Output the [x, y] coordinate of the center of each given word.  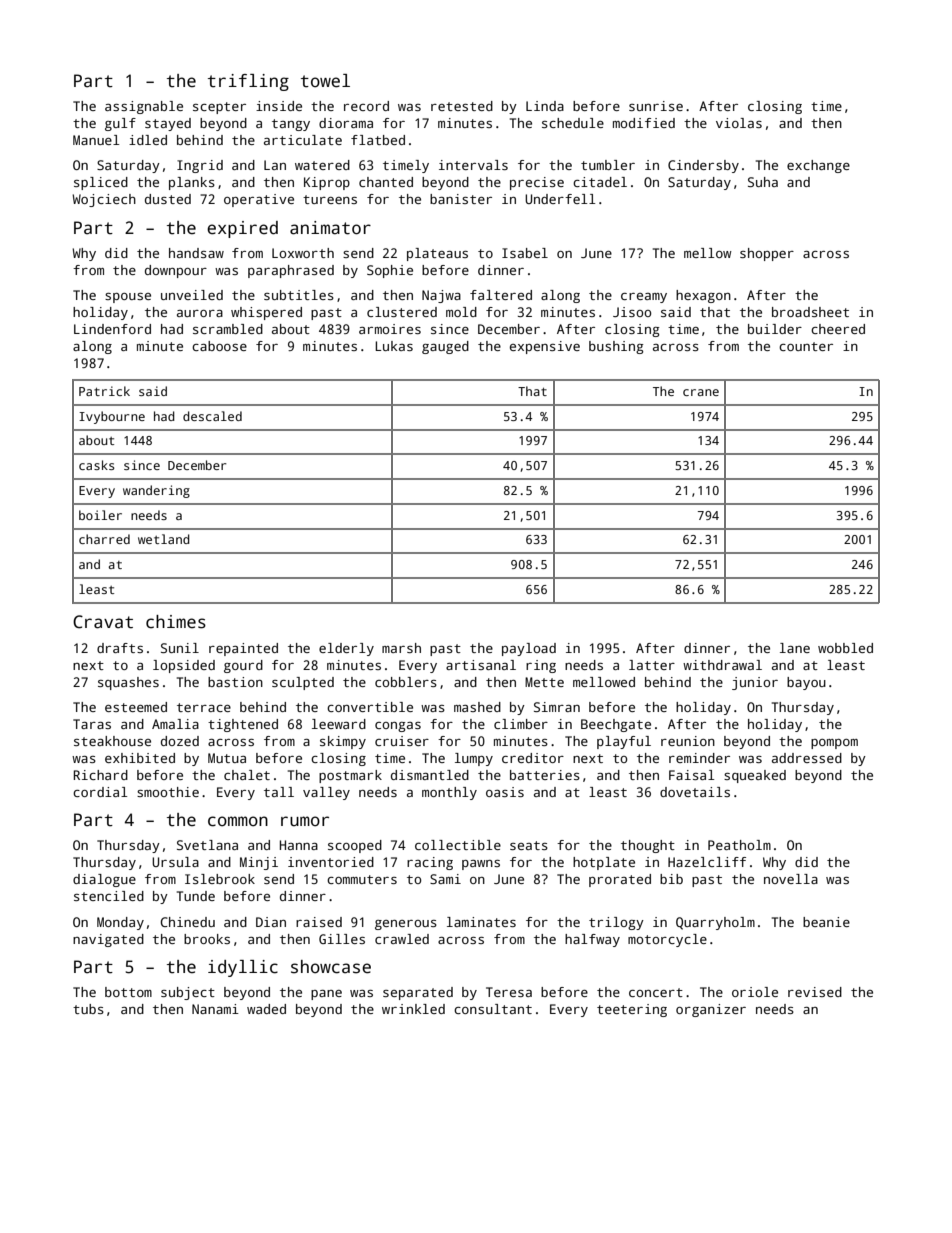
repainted [243, 649]
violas [739, 123]
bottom [128, 992]
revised [815, 992]
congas [398, 727]
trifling [248, 82]
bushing [616, 347]
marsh [401, 648]
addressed [807, 758]
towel [325, 81]
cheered [838, 329]
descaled [212, 416]
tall [279, 792]
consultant [493, 1009]
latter [652, 665]
